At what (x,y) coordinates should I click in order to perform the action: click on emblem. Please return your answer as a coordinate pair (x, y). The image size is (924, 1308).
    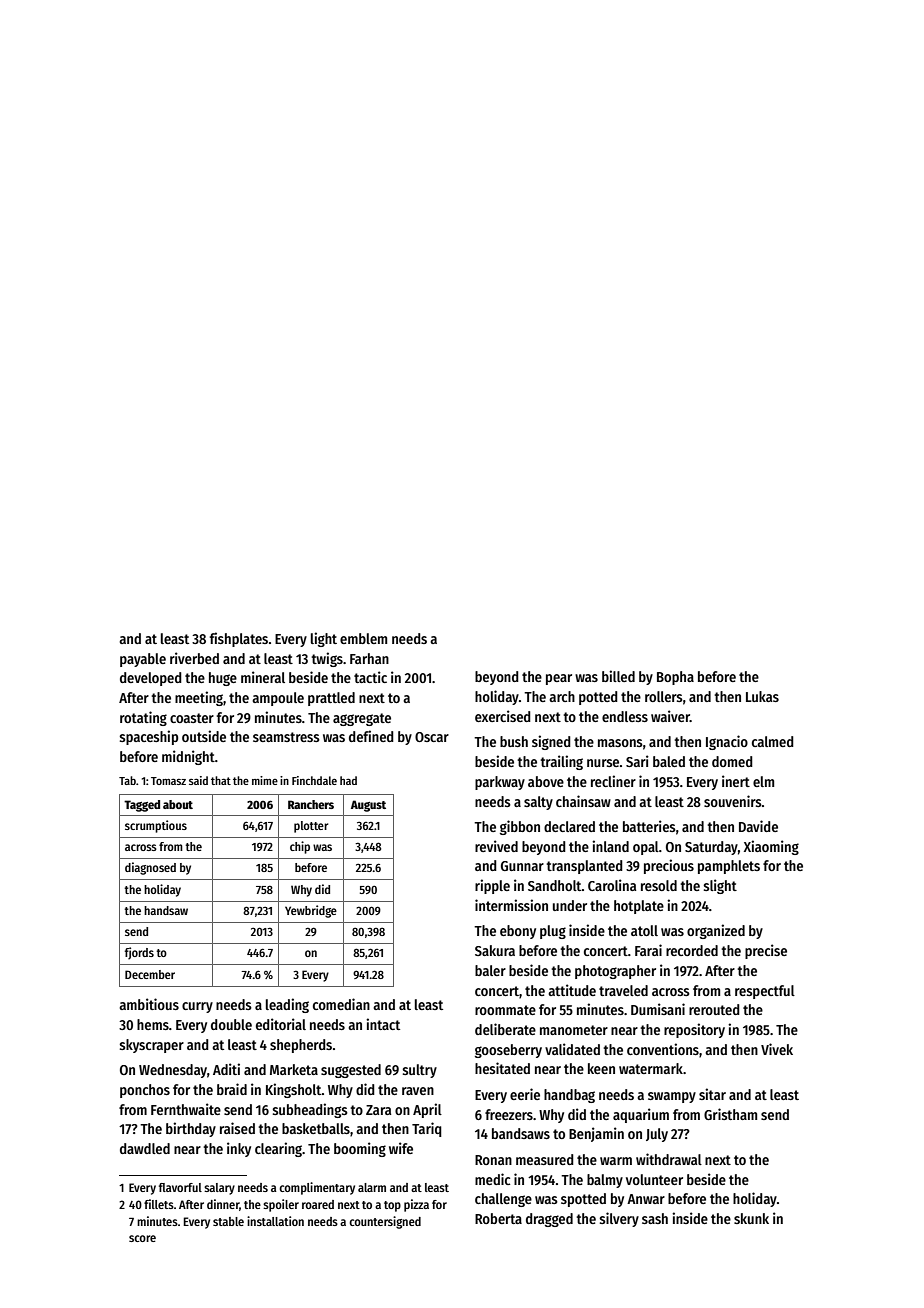
    Looking at the image, I should click on (363, 638).
